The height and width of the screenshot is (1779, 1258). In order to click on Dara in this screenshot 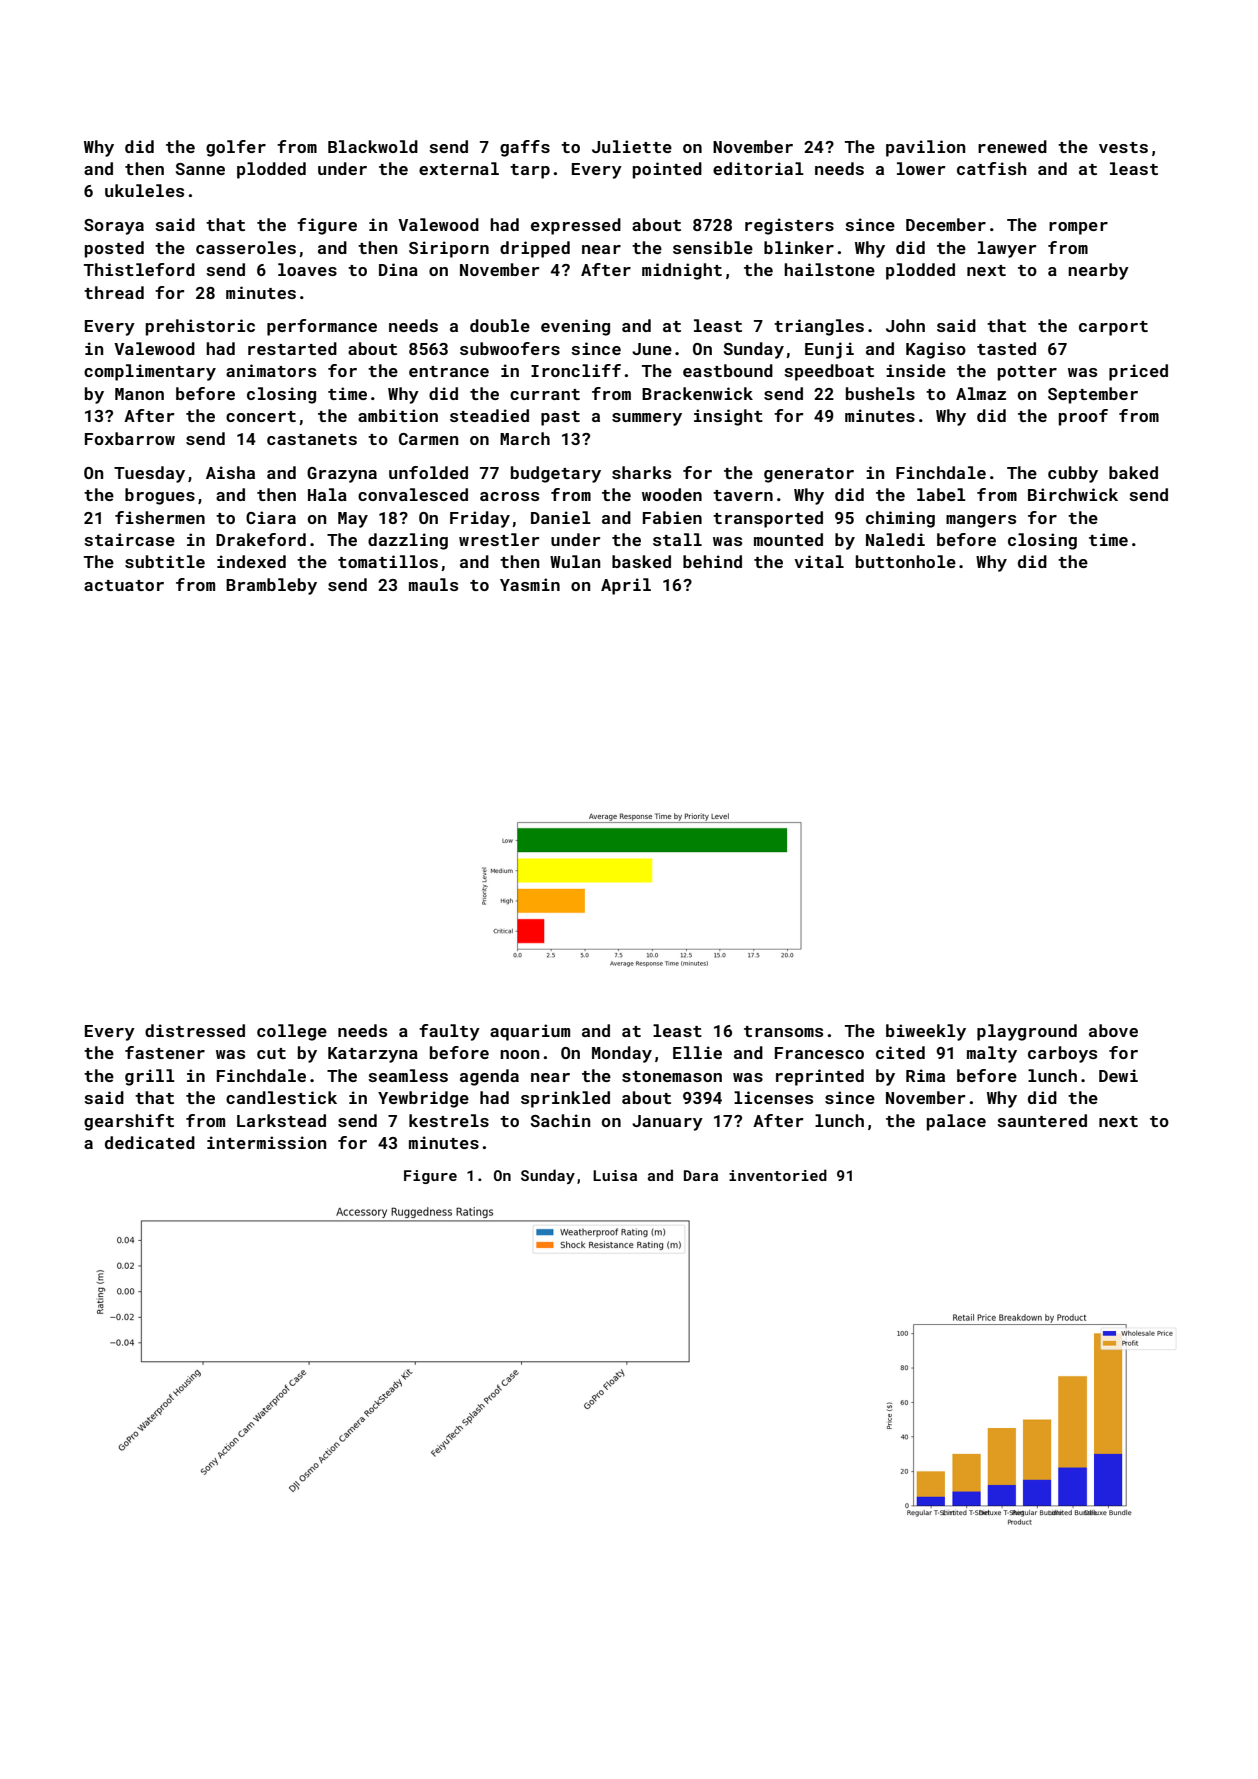, I will do `click(701, 1175)`.
